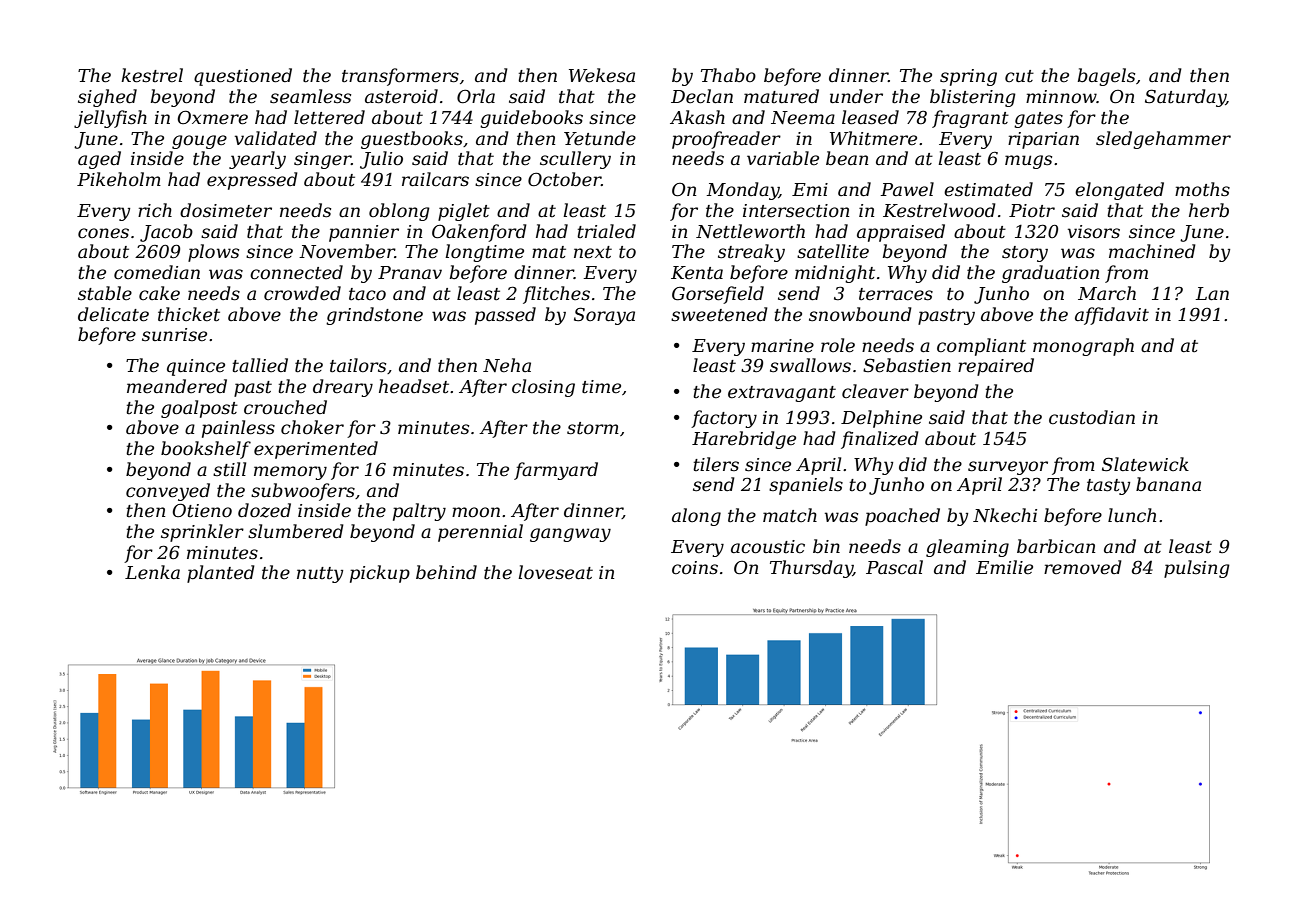 The height and width of the screenshot is (924, 1308). I want to click on aged, so click(99, 160).
